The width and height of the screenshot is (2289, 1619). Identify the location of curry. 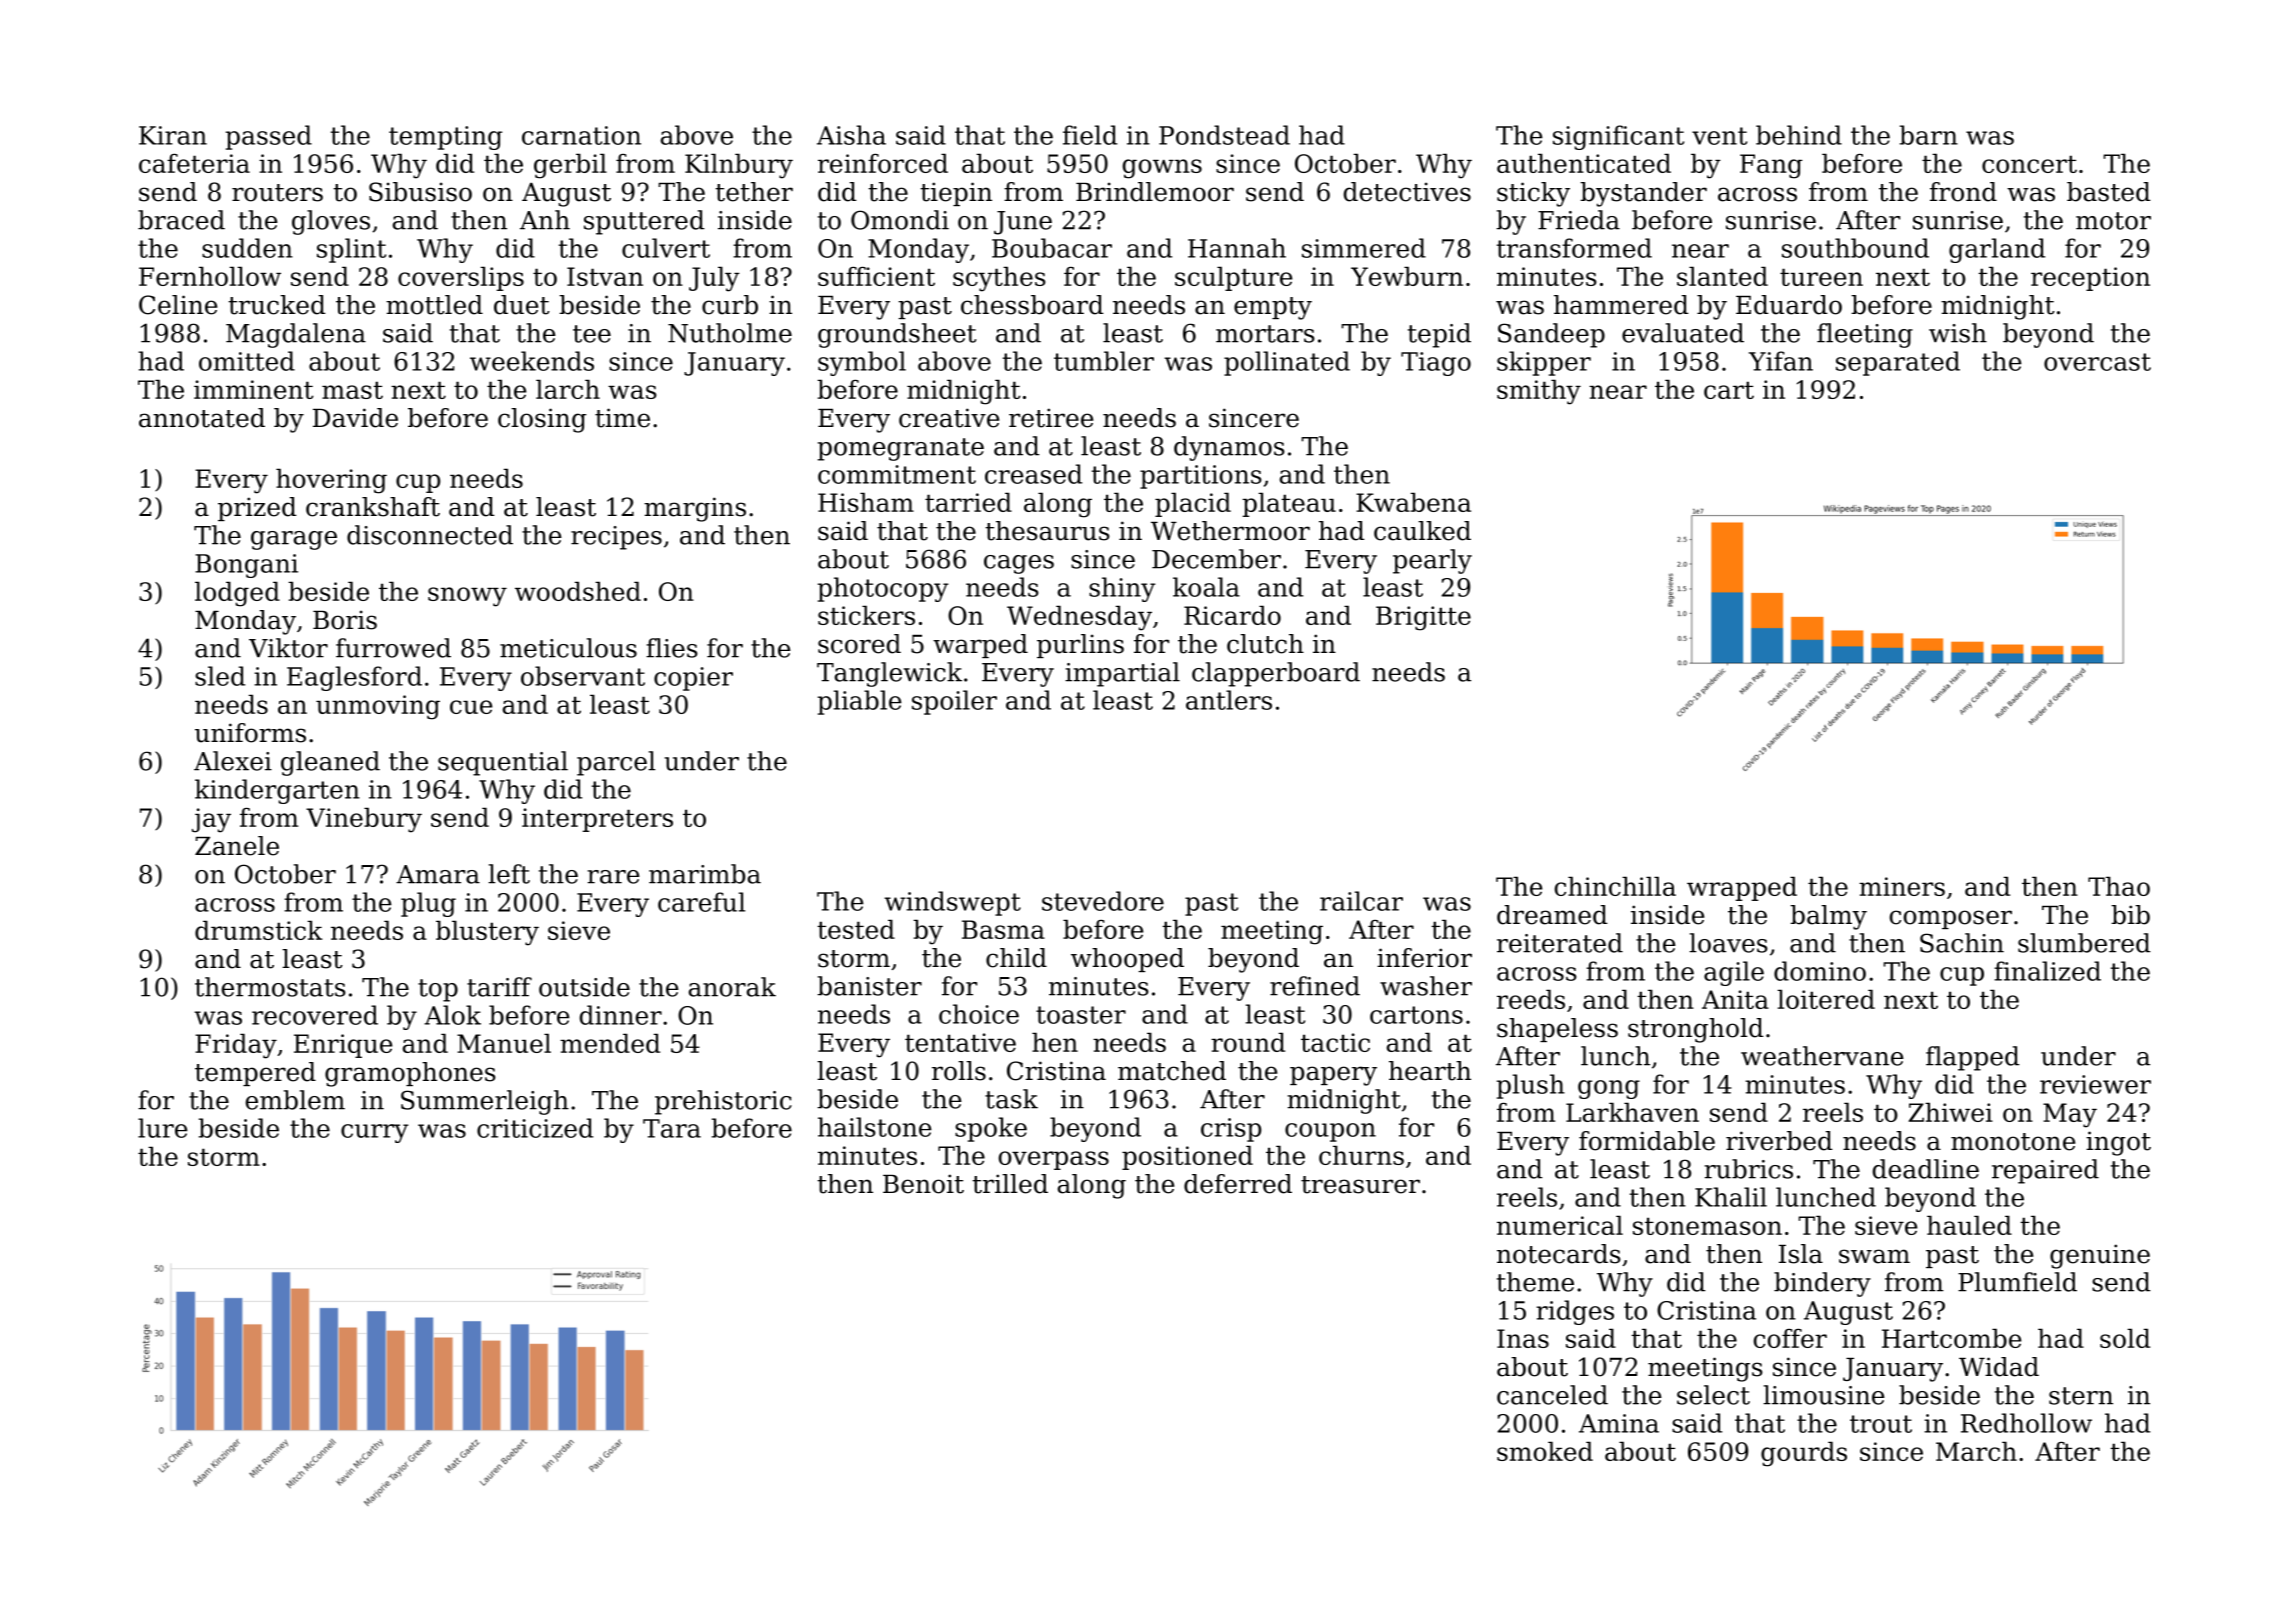
(374, 1133).
